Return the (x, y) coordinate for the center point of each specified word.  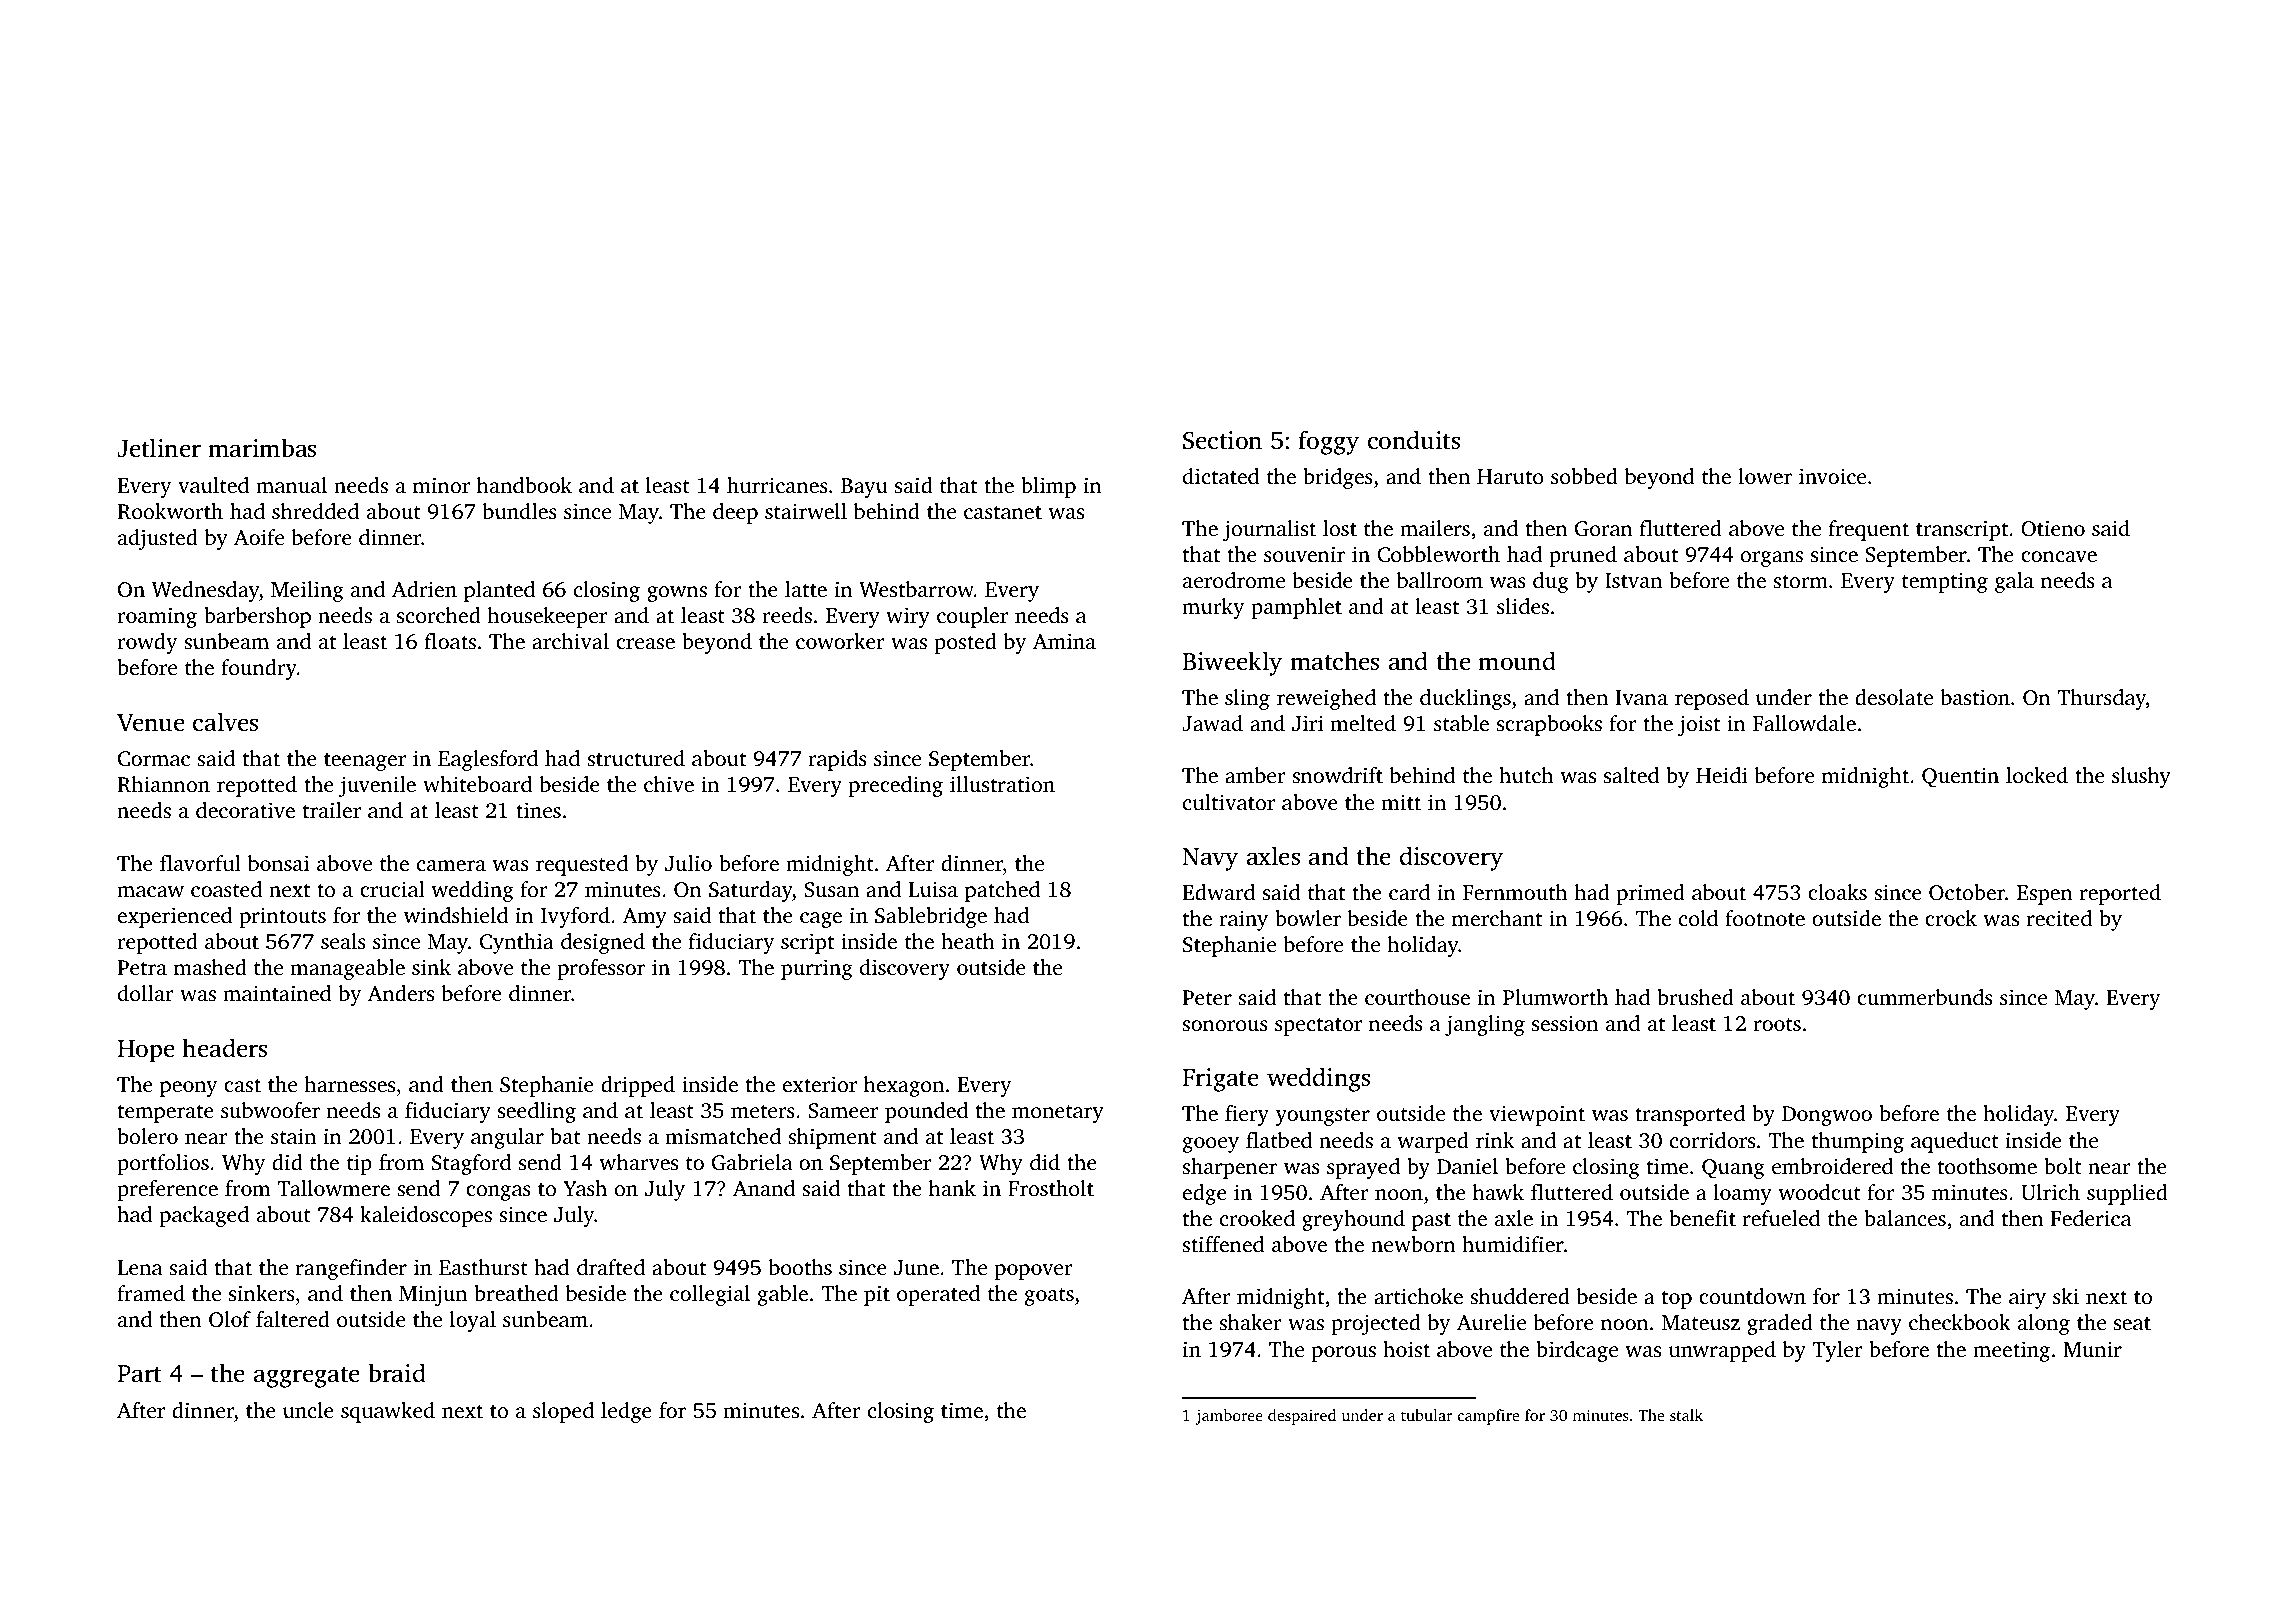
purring (817, 969)
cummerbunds (1925, 997)
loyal (473, 1321)
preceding (896, 786)
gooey (1211, 1145)
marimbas (262, 448)
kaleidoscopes (426, 1216)
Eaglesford (488, 760)
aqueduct (1955, 1142)
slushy (2141, 777)
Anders (401, 993)
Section (1222, 440)
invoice (1832, 476)
